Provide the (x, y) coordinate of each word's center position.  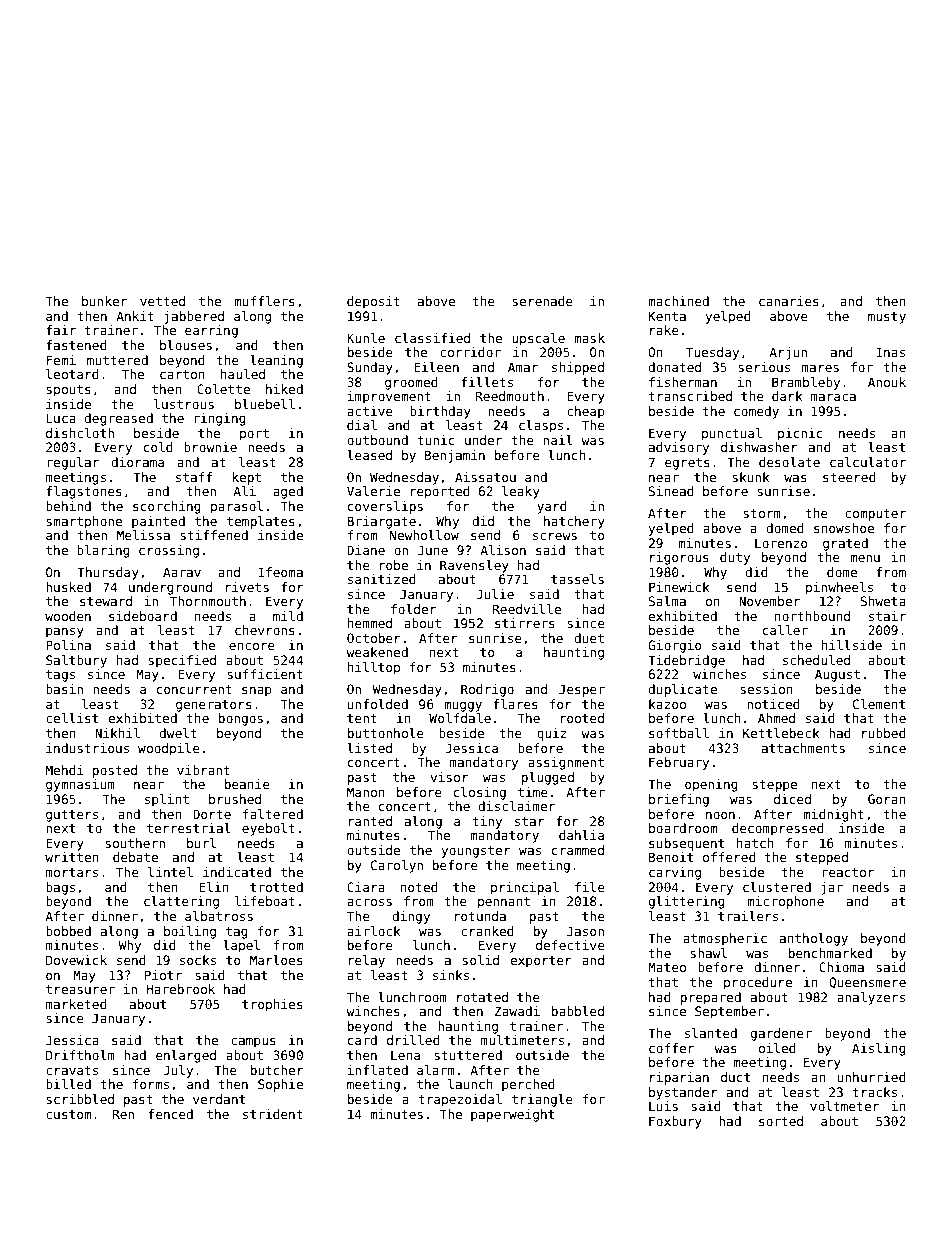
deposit (373, 302)
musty (887, 318)
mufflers (264, 301)
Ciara (366, 887)
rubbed (884, 733)
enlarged (186, 1056)
